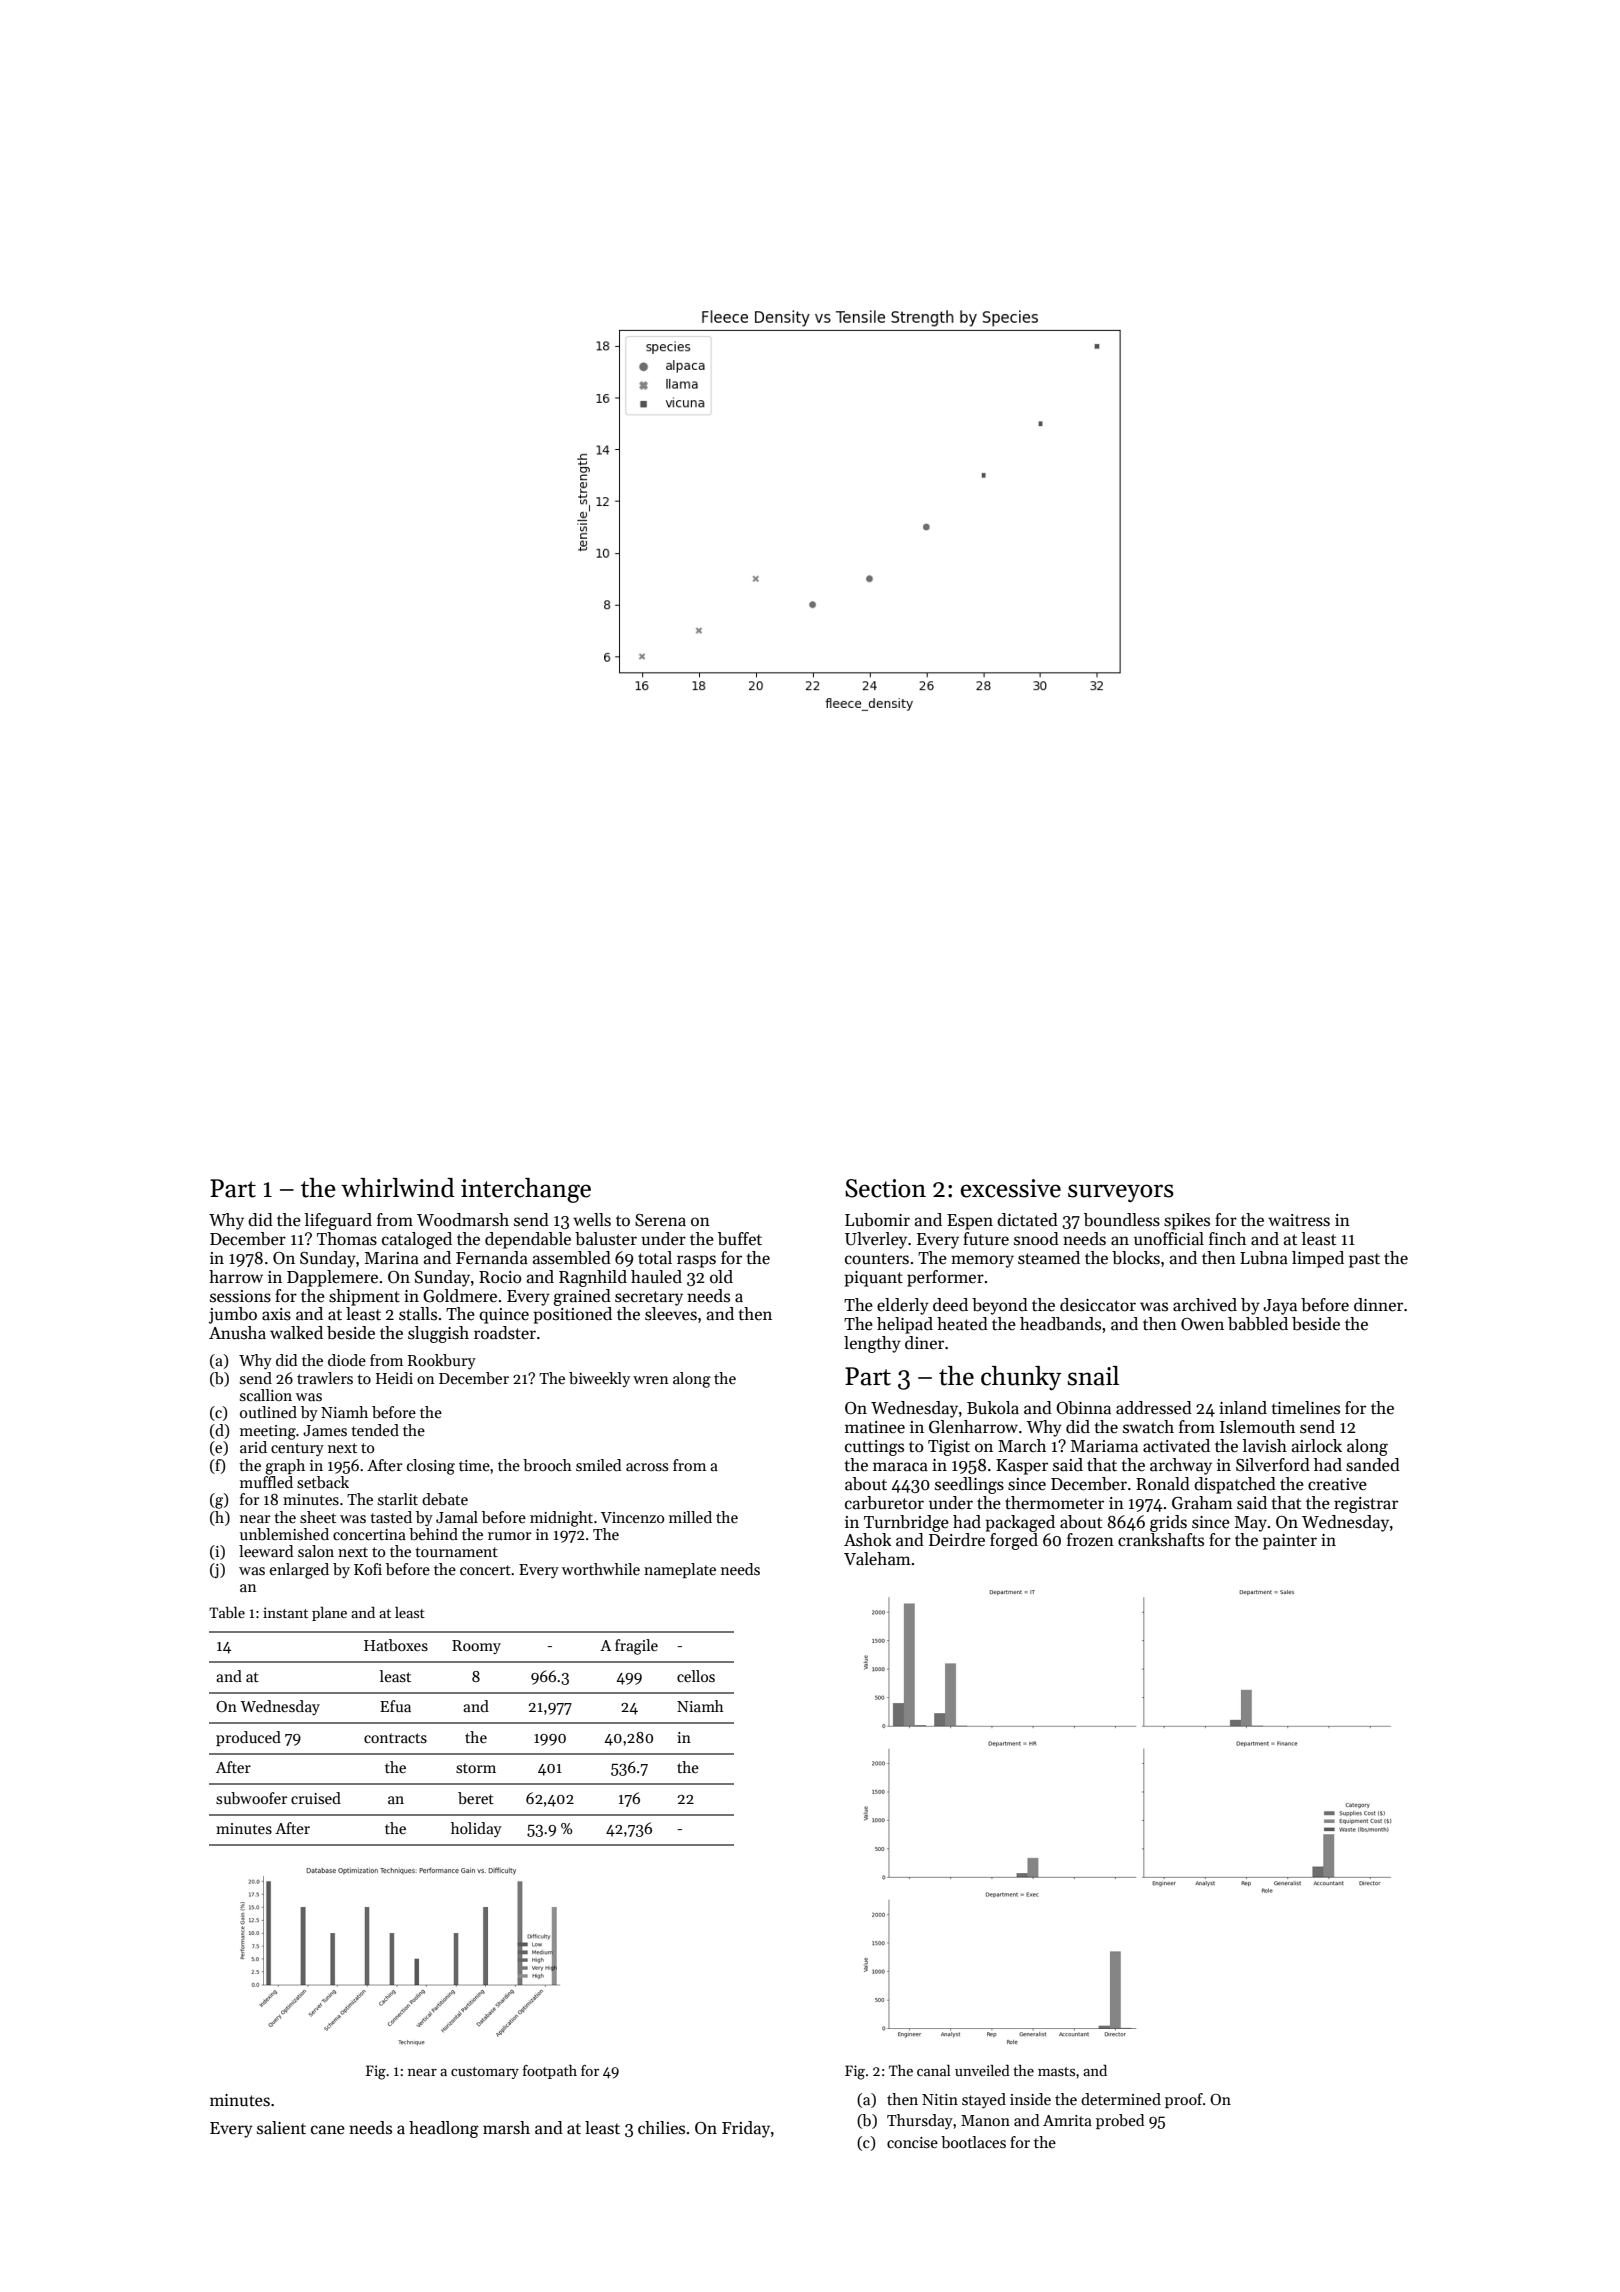  What do you see at coordinates (1011, 1188) in the document?
I see `excessive` at bounding box center [1011, 1188].
